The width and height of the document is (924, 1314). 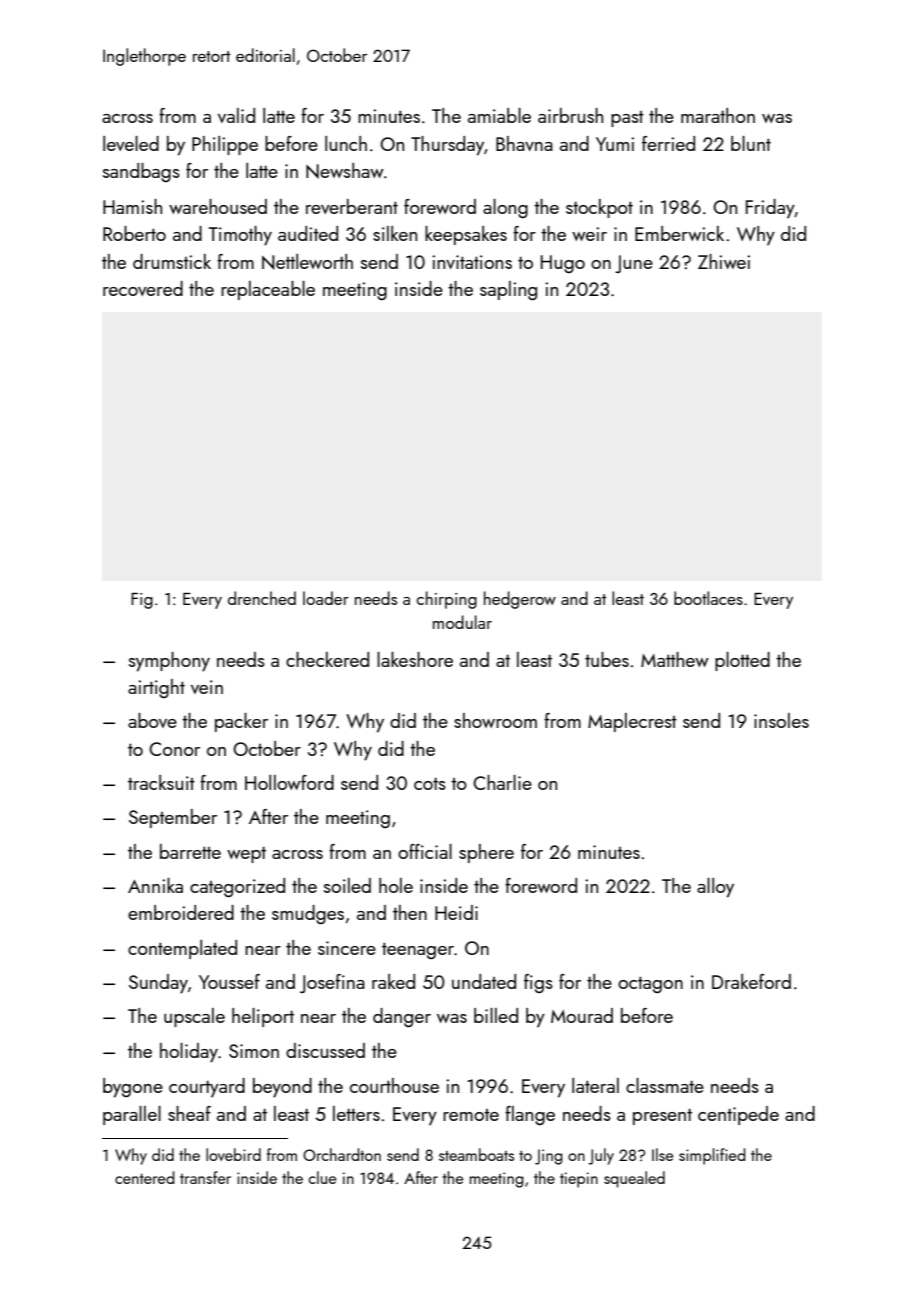 What do you see at coordinates (466, 235) in the document?
I see `keepsakes` at bounding box center [466, 235].
